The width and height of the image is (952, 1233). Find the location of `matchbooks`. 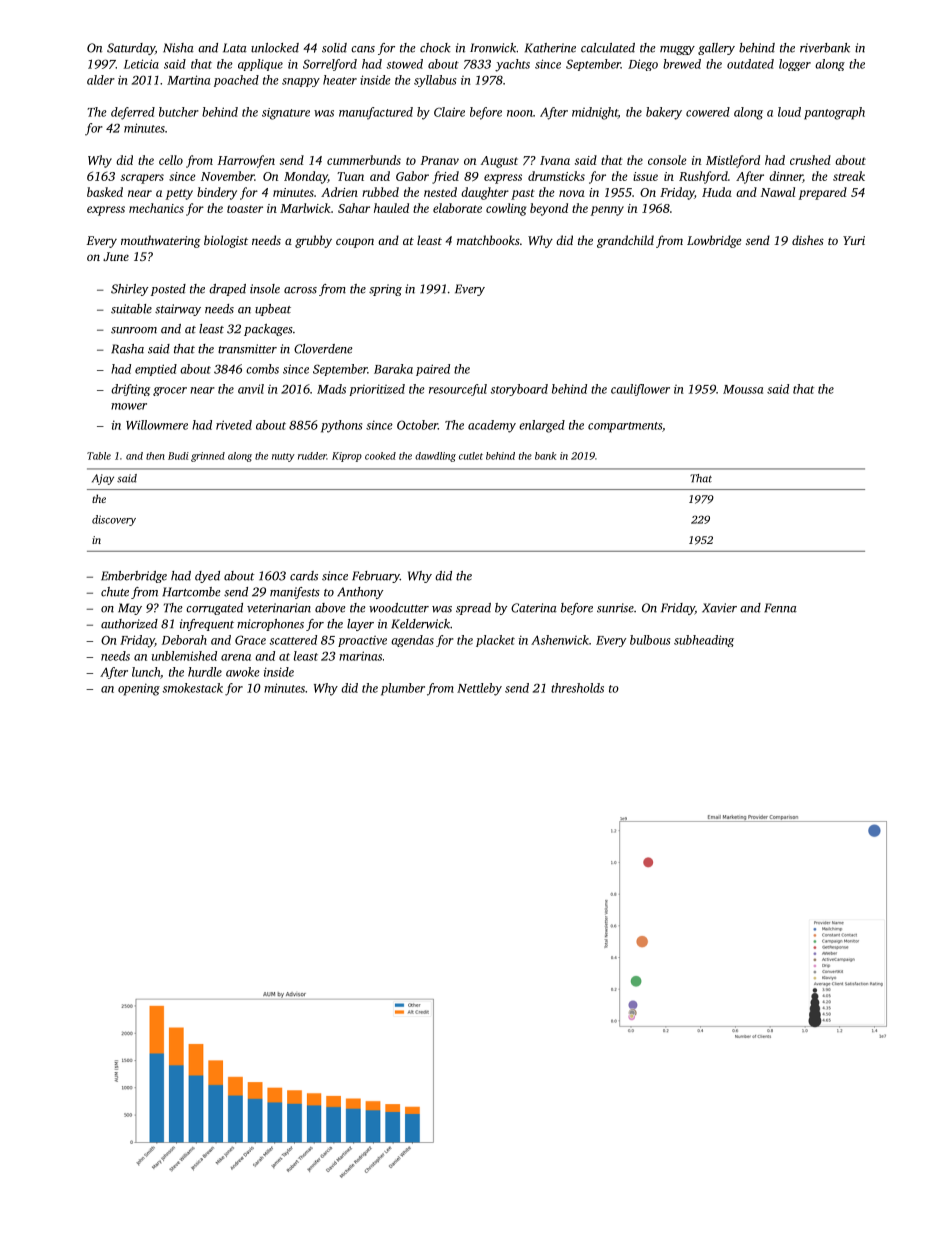

matchbooks is located at coordinates (488, 240).
